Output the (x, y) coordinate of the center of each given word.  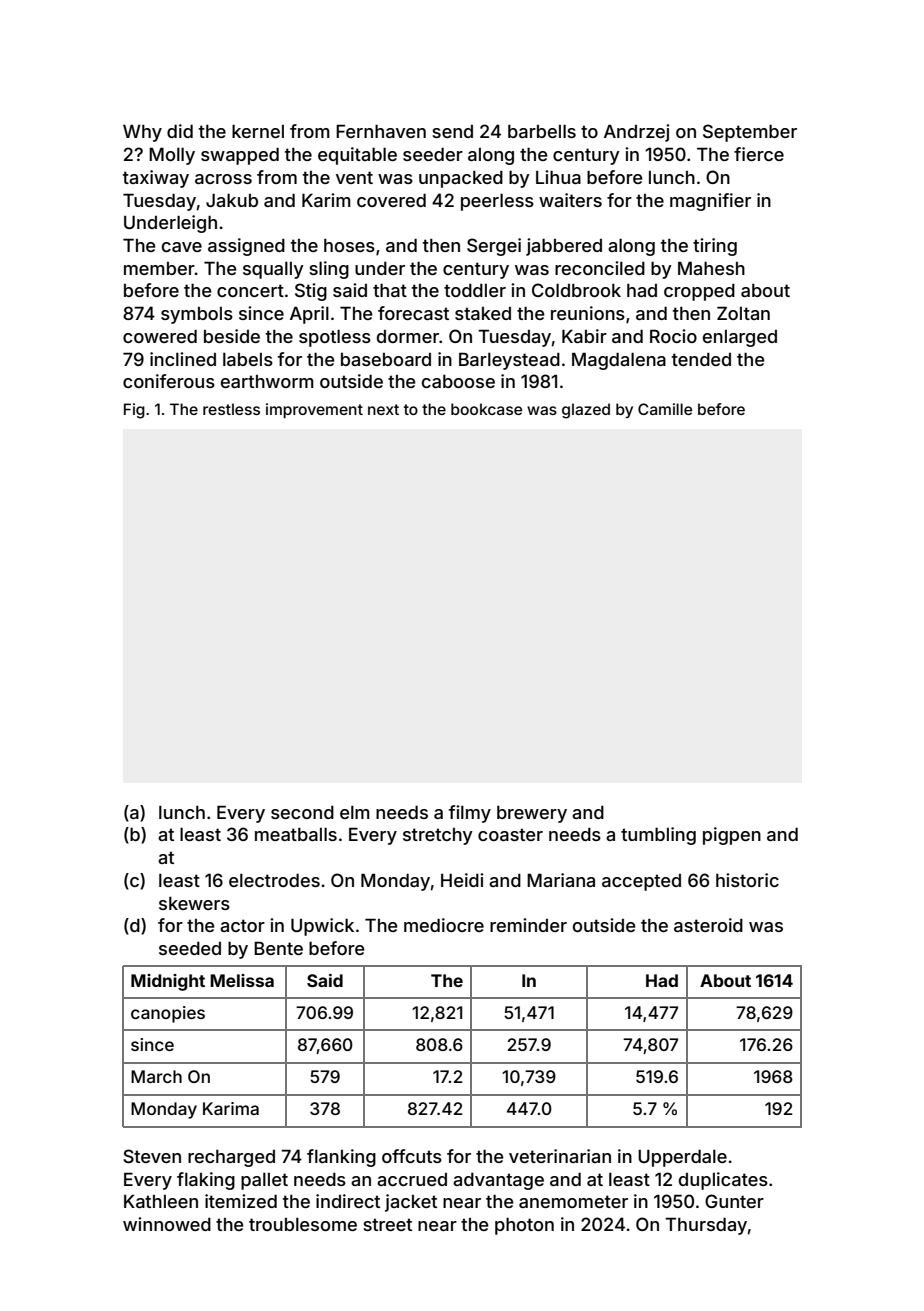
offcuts (412, 1156)
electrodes (274, 880)
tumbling (658, 836)
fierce (759, 154)
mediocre (444, 925)
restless (231, 409)
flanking (341, 1158)
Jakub (232, 200)
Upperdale (682, 1158)
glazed (586, 411)
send (452, 131)
